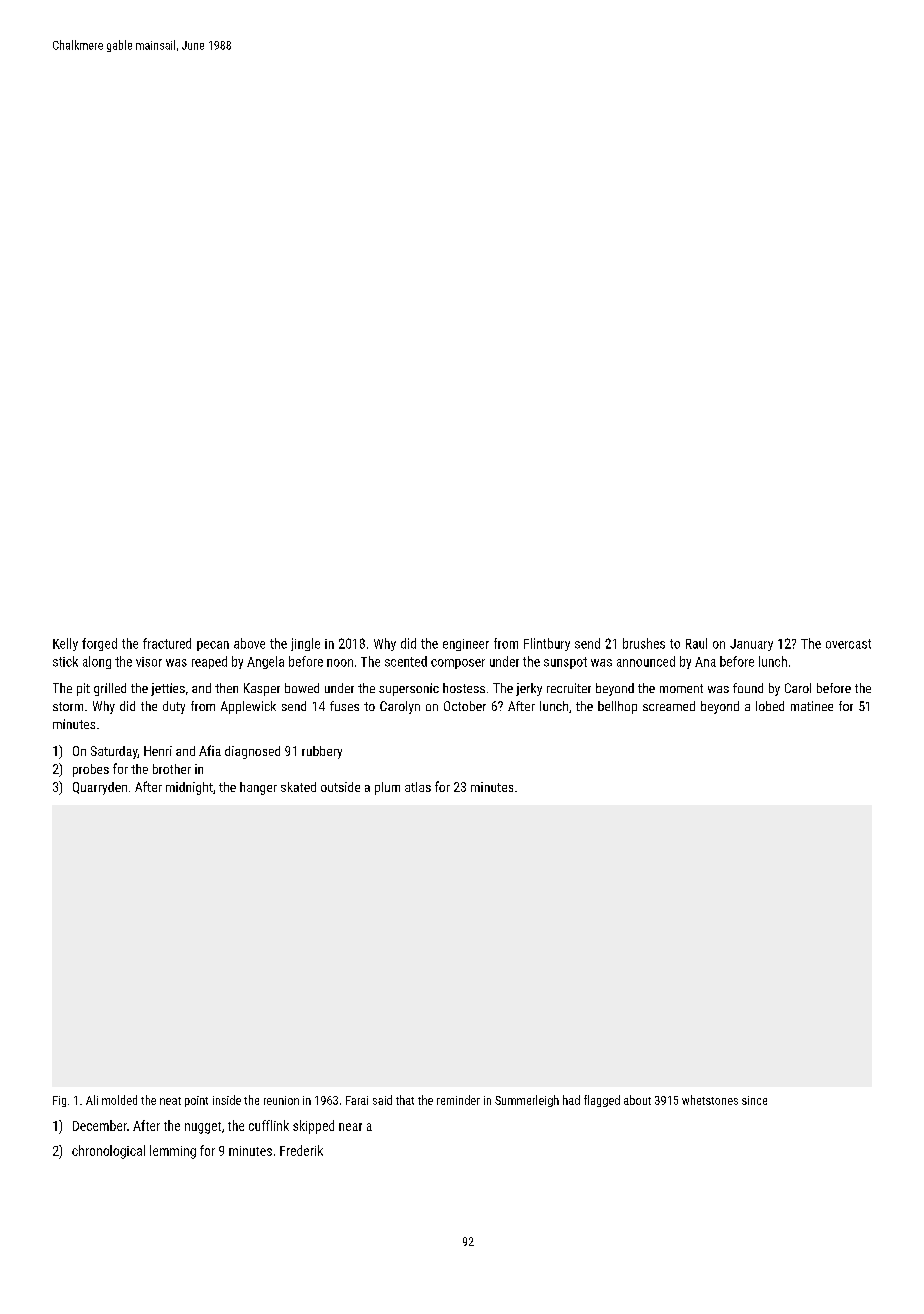 The height and width of the page is (1314, 924). I want to click on hanger, so click(258, 788).
